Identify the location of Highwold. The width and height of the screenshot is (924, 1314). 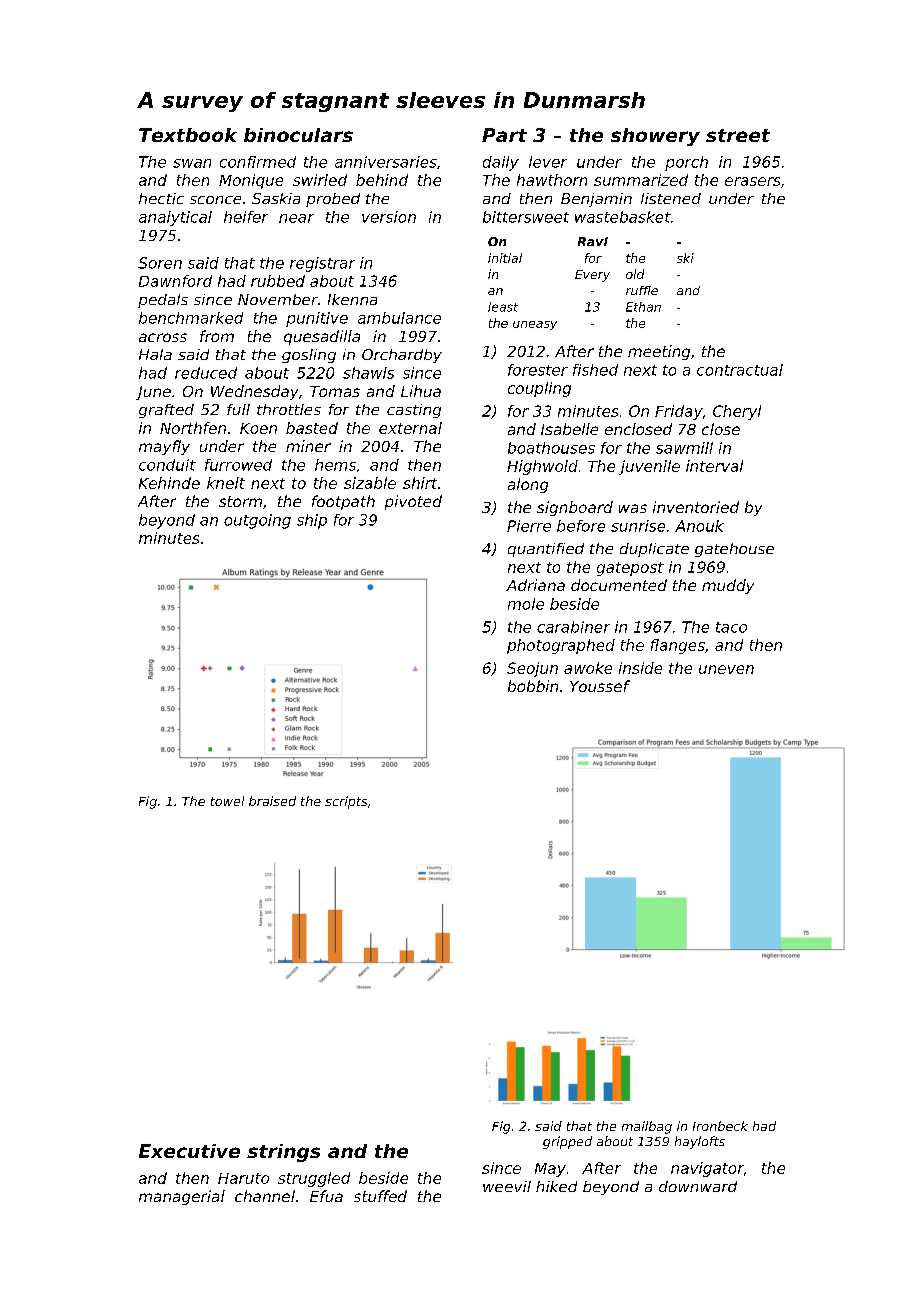
(542, 467).
